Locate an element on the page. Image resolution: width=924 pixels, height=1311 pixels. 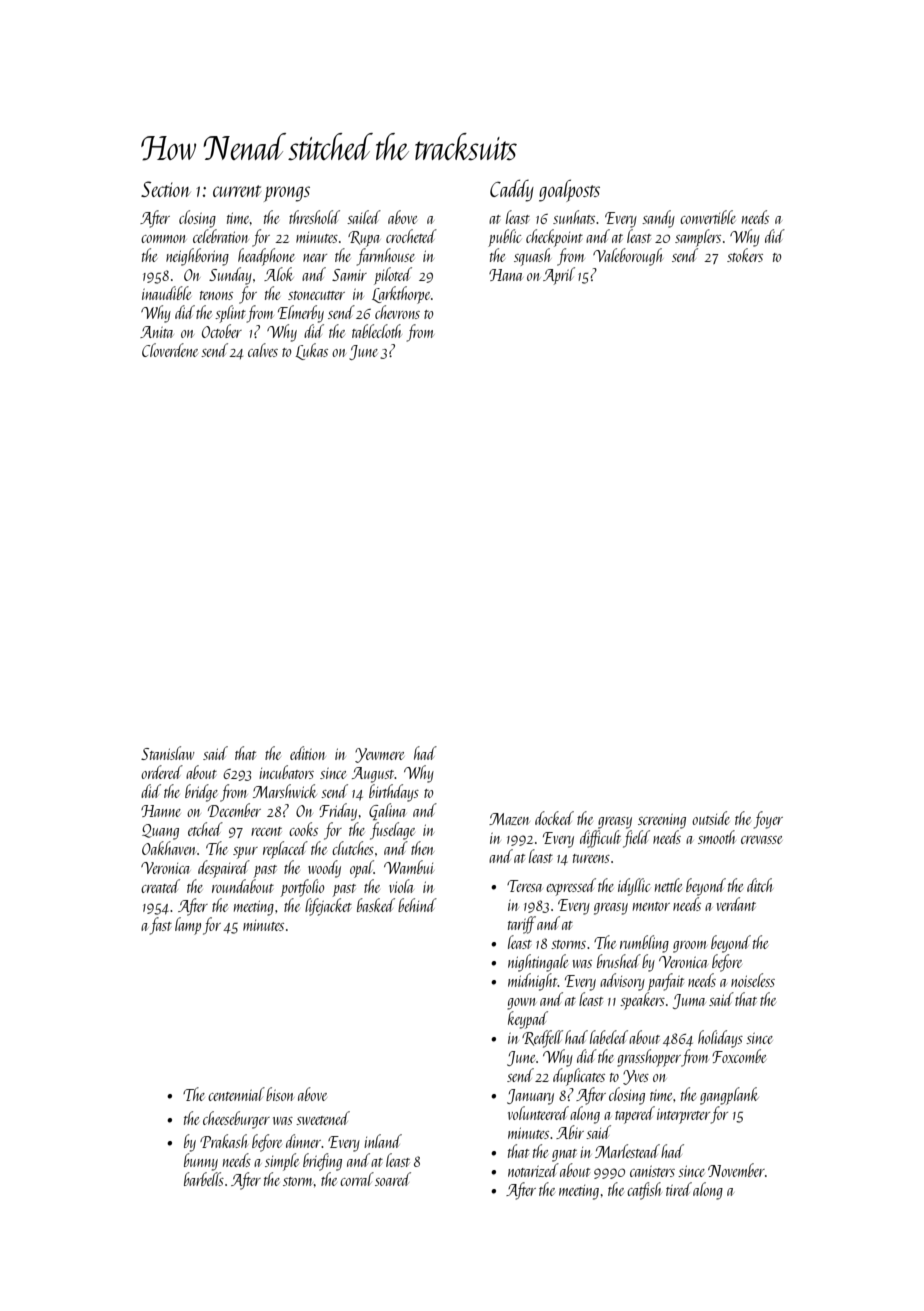
dinner is located at coordinates (303, 1141).
